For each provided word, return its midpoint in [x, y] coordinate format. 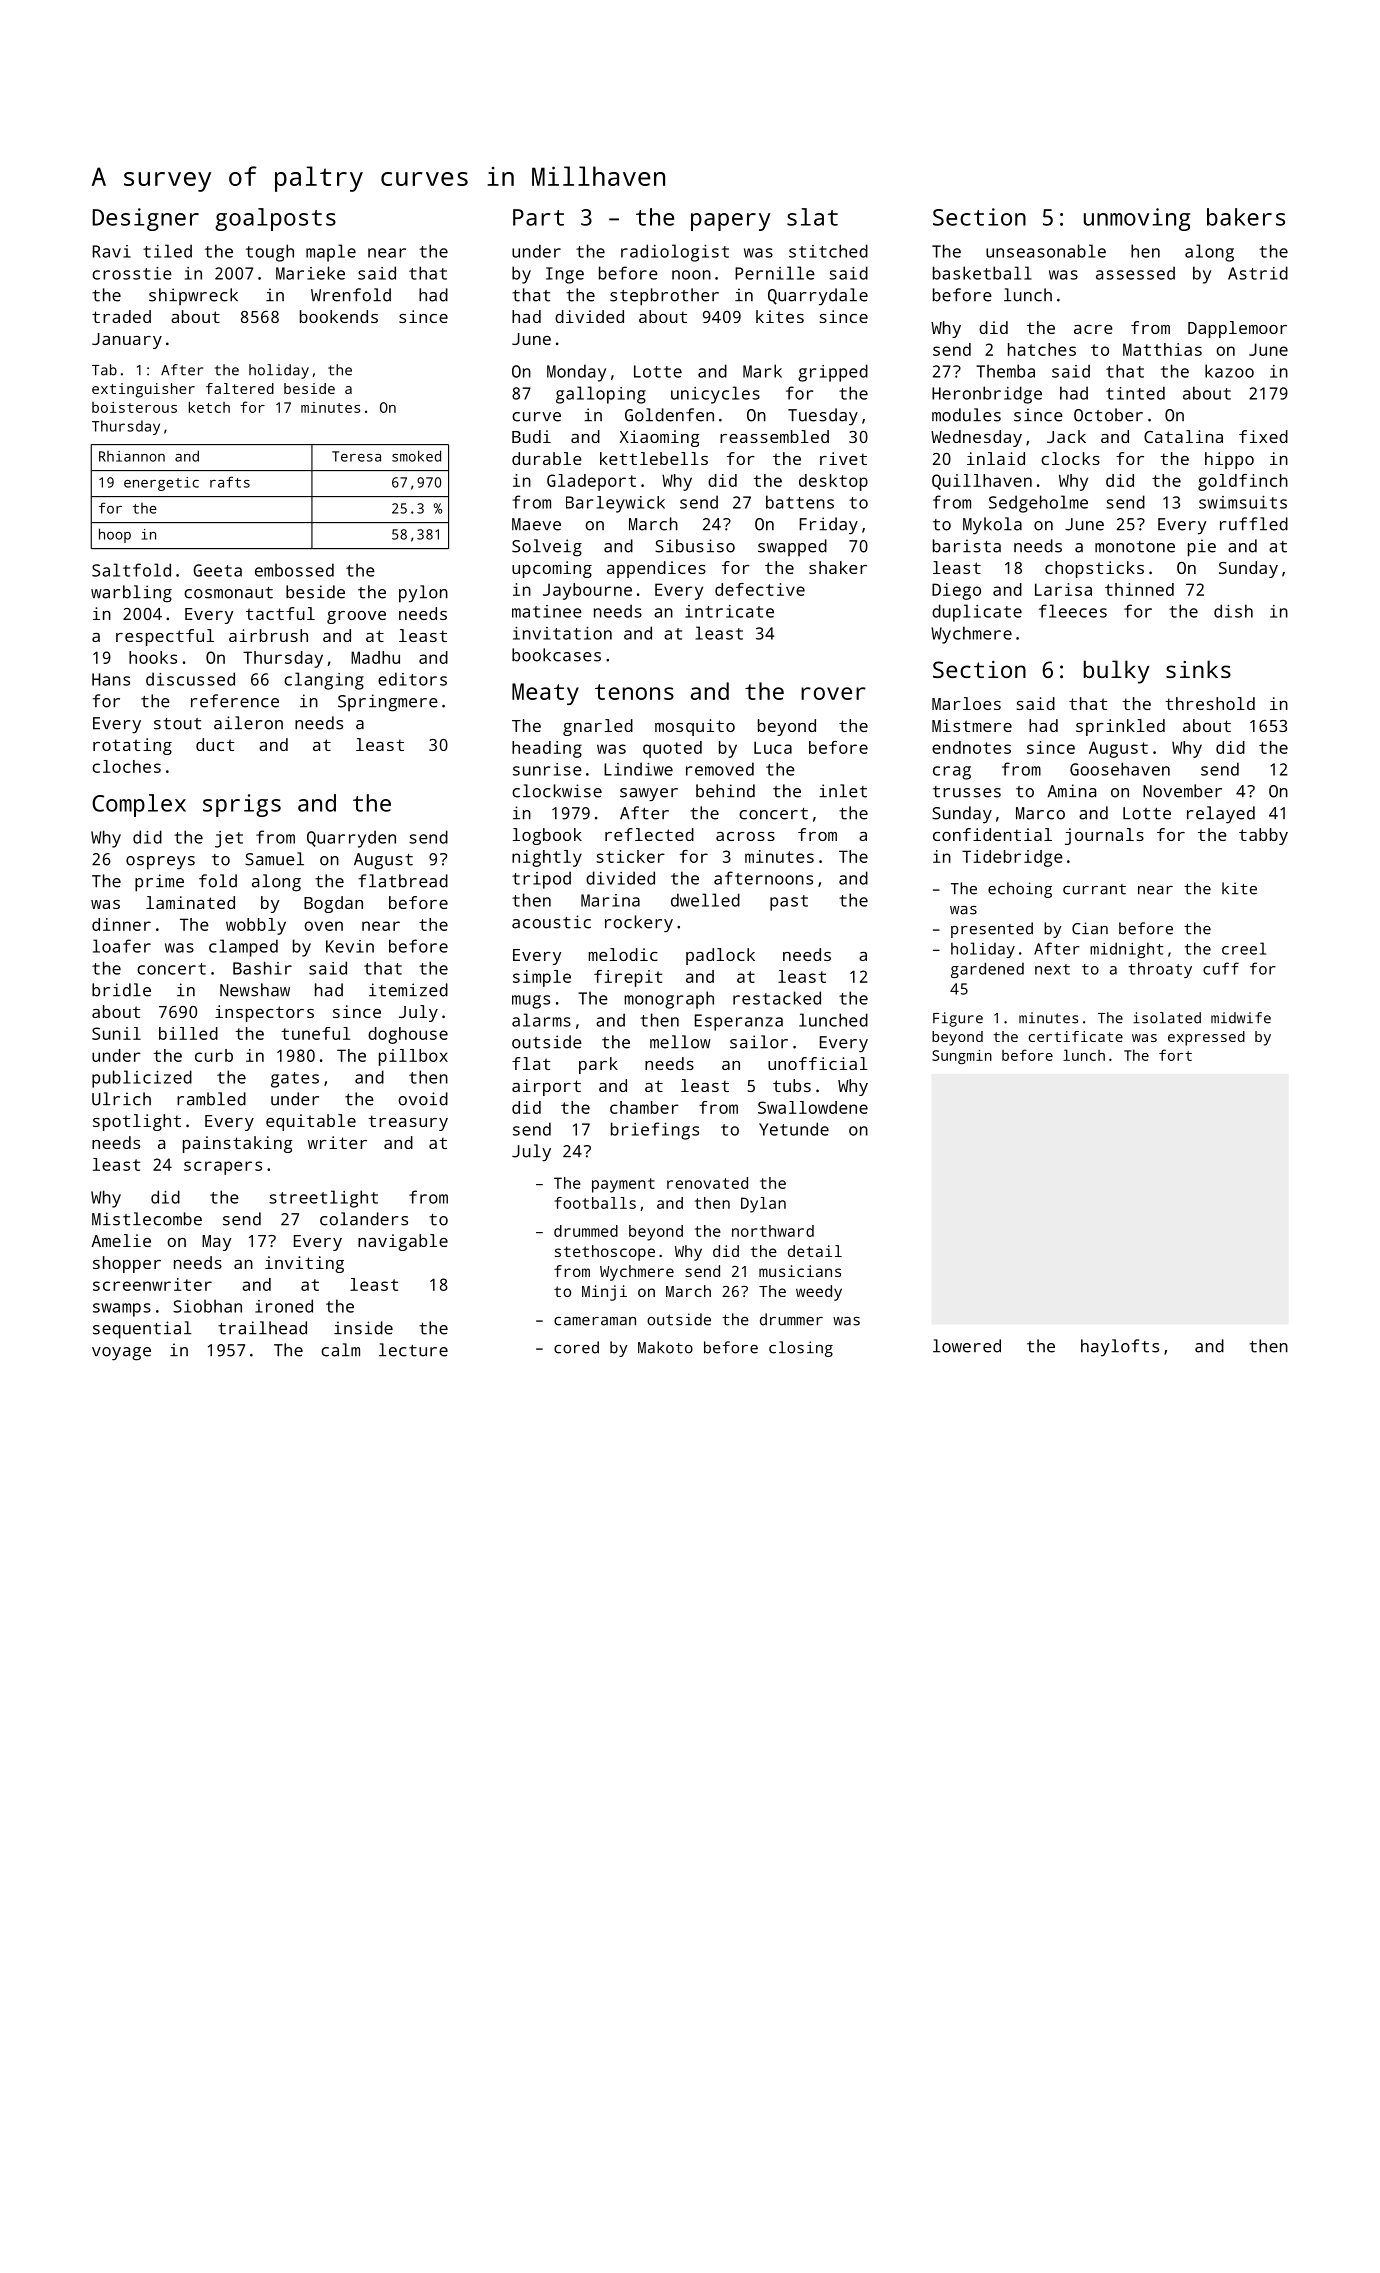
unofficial [818, 1063]
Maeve [536, 524]
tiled [167, 251]
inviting [304, 1264]
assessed [1135, 273]
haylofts [1120, 1348]
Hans [111, 679]
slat [812, 217]
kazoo [1229, 371]
